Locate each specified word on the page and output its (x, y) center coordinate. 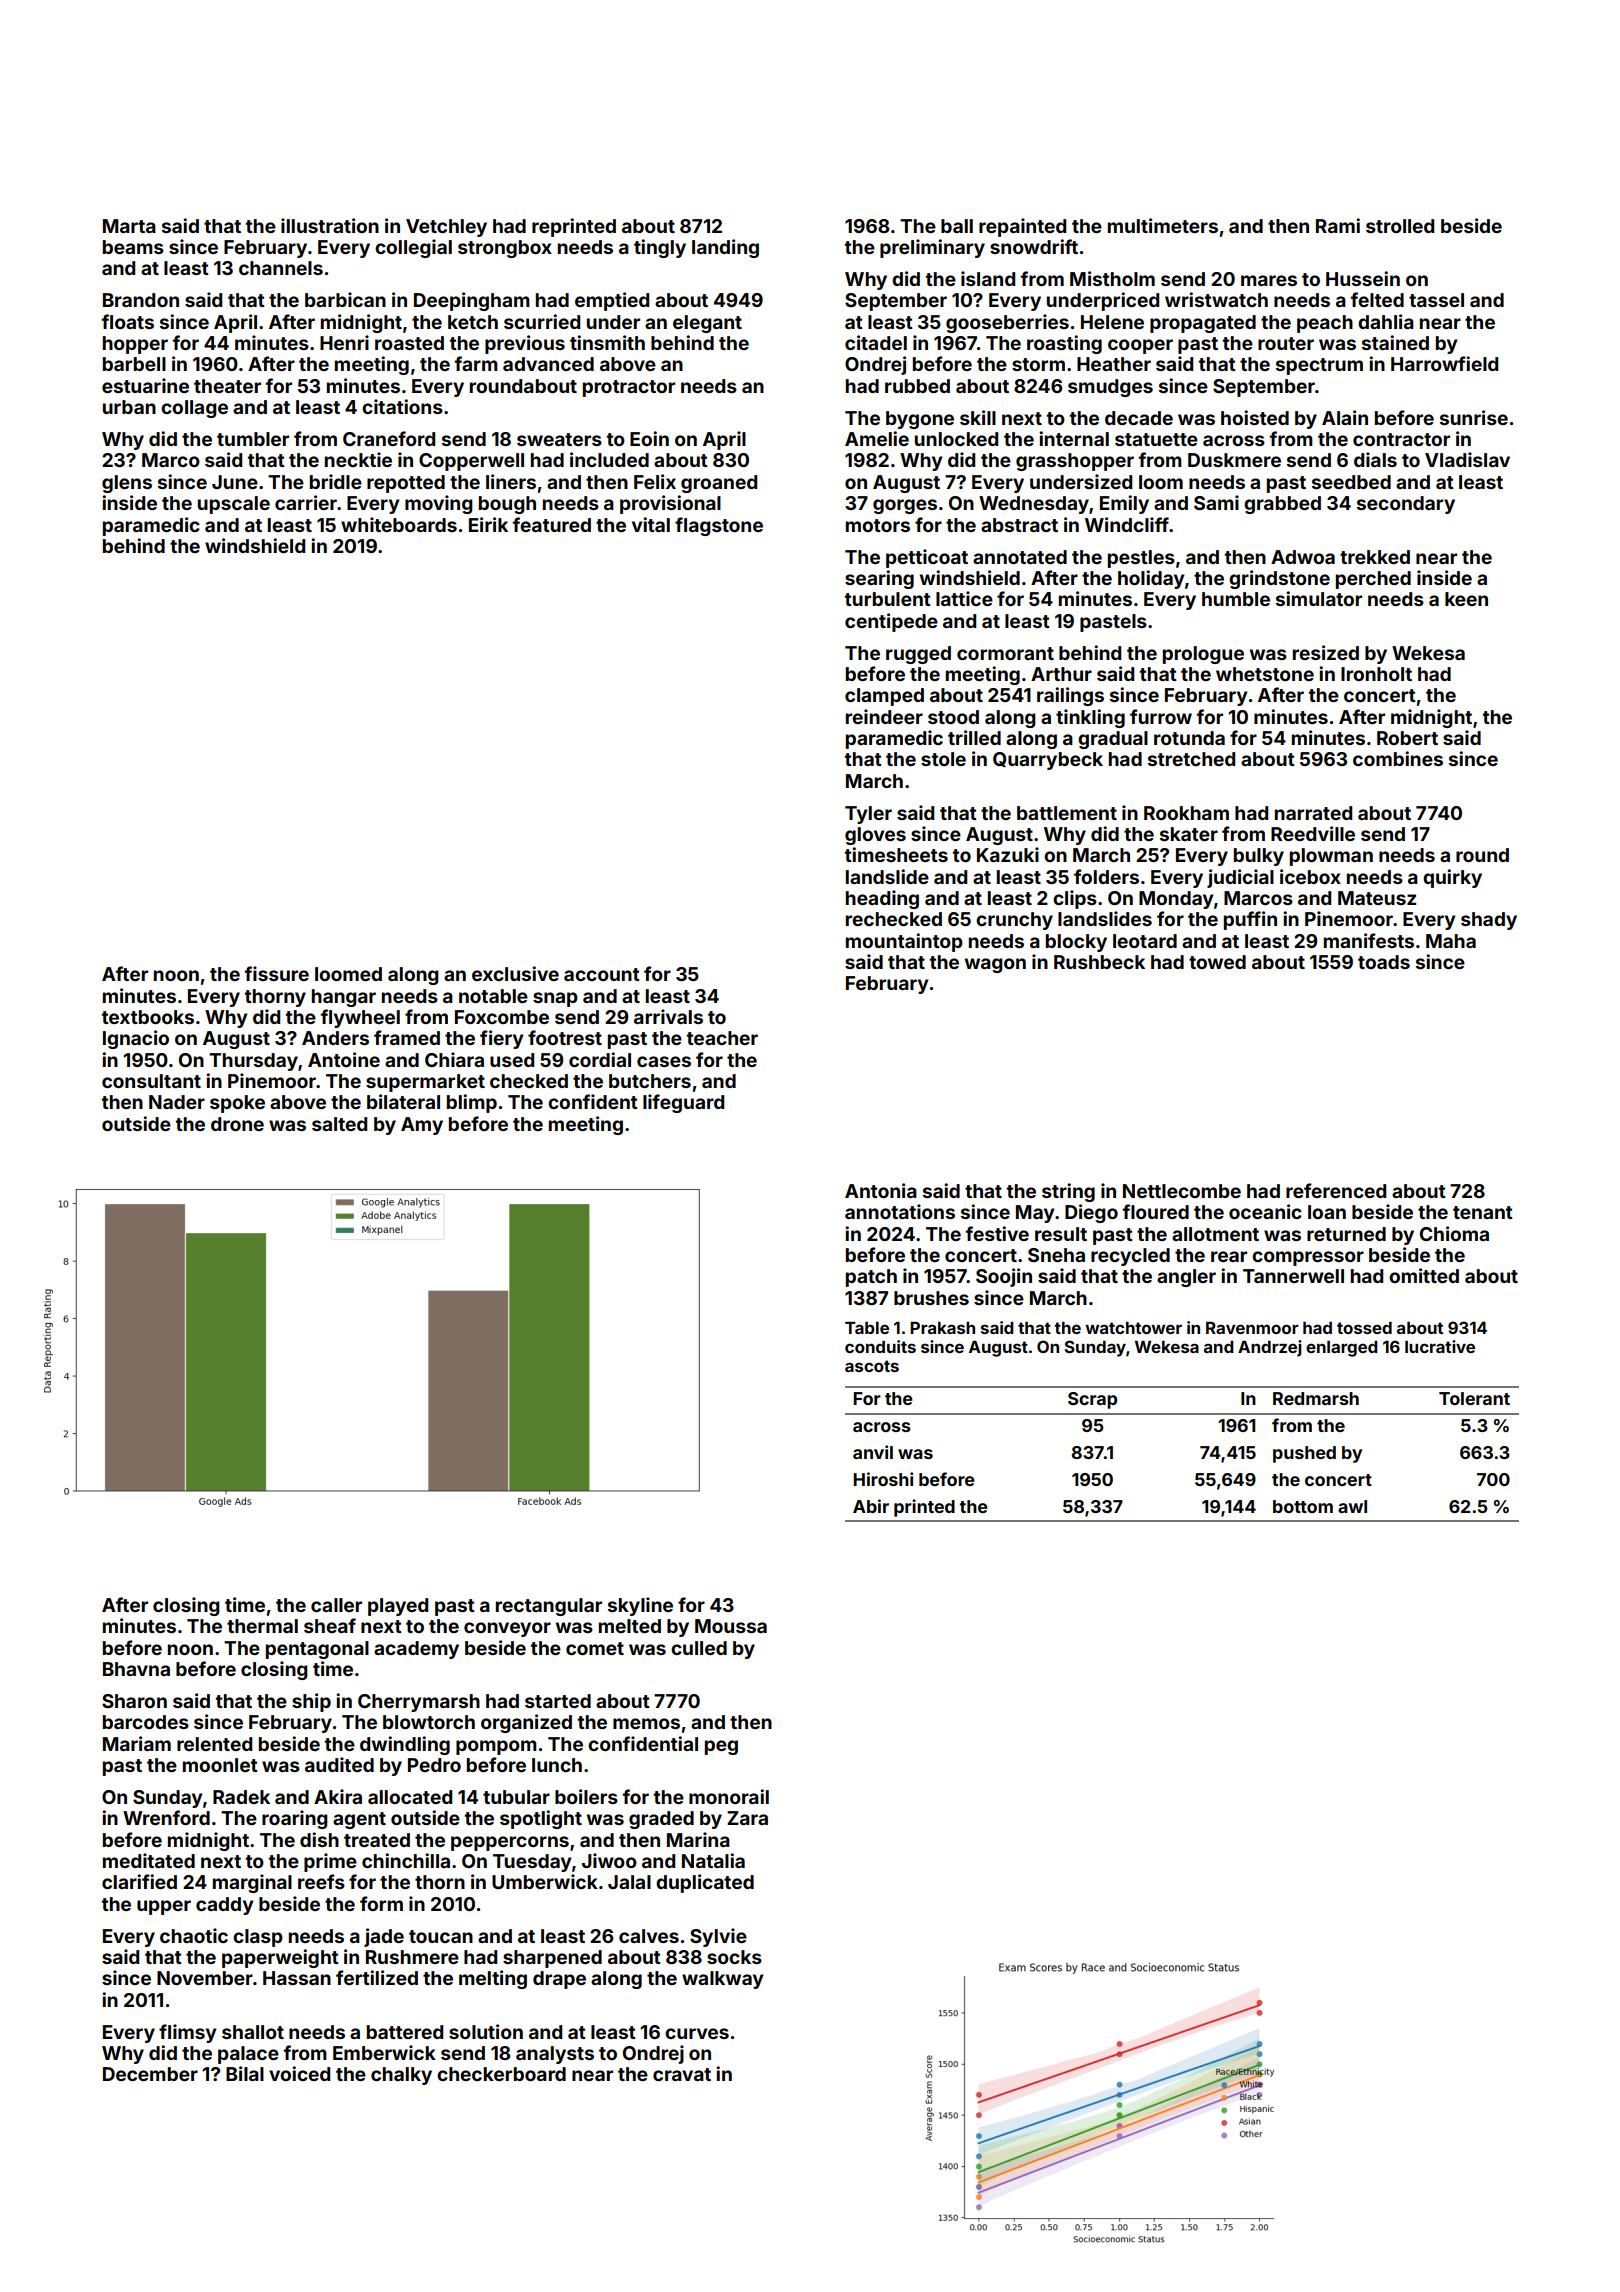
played (398, 1607)
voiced (299, 2073)
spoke (237, 1104)
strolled (1400, 226)
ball (957, 226)
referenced (1336, 1190)
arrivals (668, 1016)
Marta (129, 226)
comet (595, 1648)
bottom (1303, 1506)
